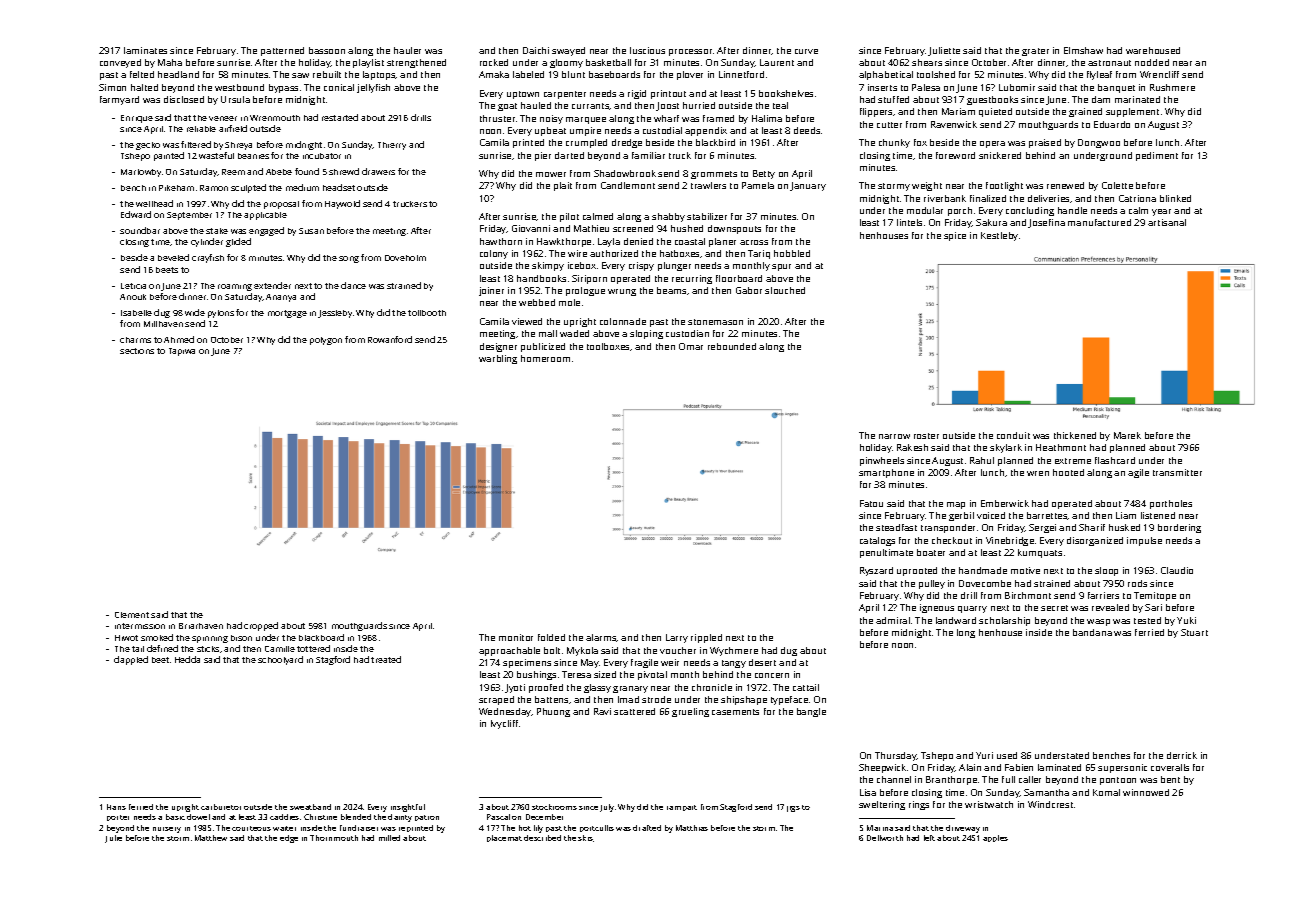 The image size is (1308, 924). I want to click on custodial, so click(662, 130).
